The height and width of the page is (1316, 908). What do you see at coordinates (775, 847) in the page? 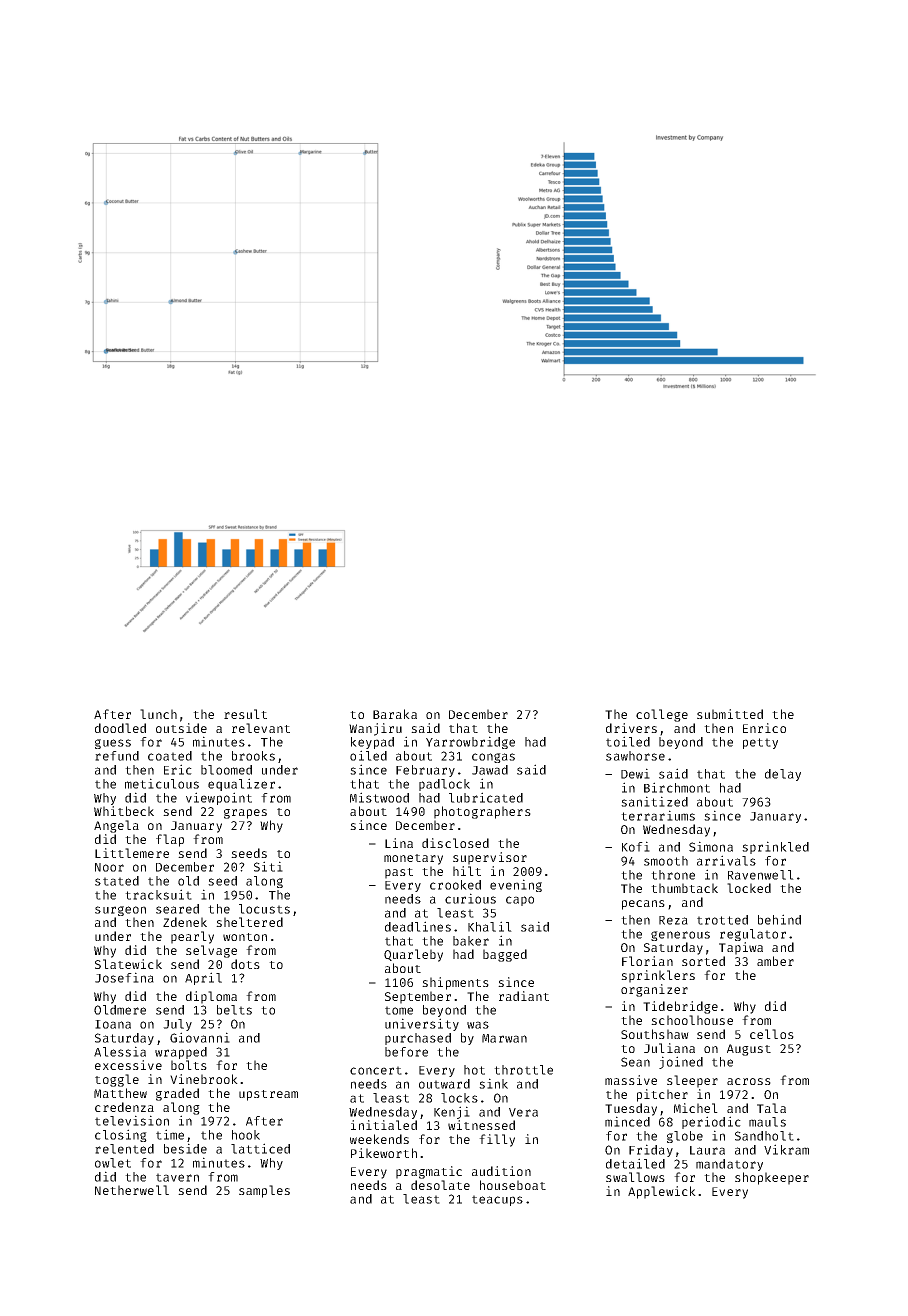
I see `sprinkled` at bounding box center [775, 847].
